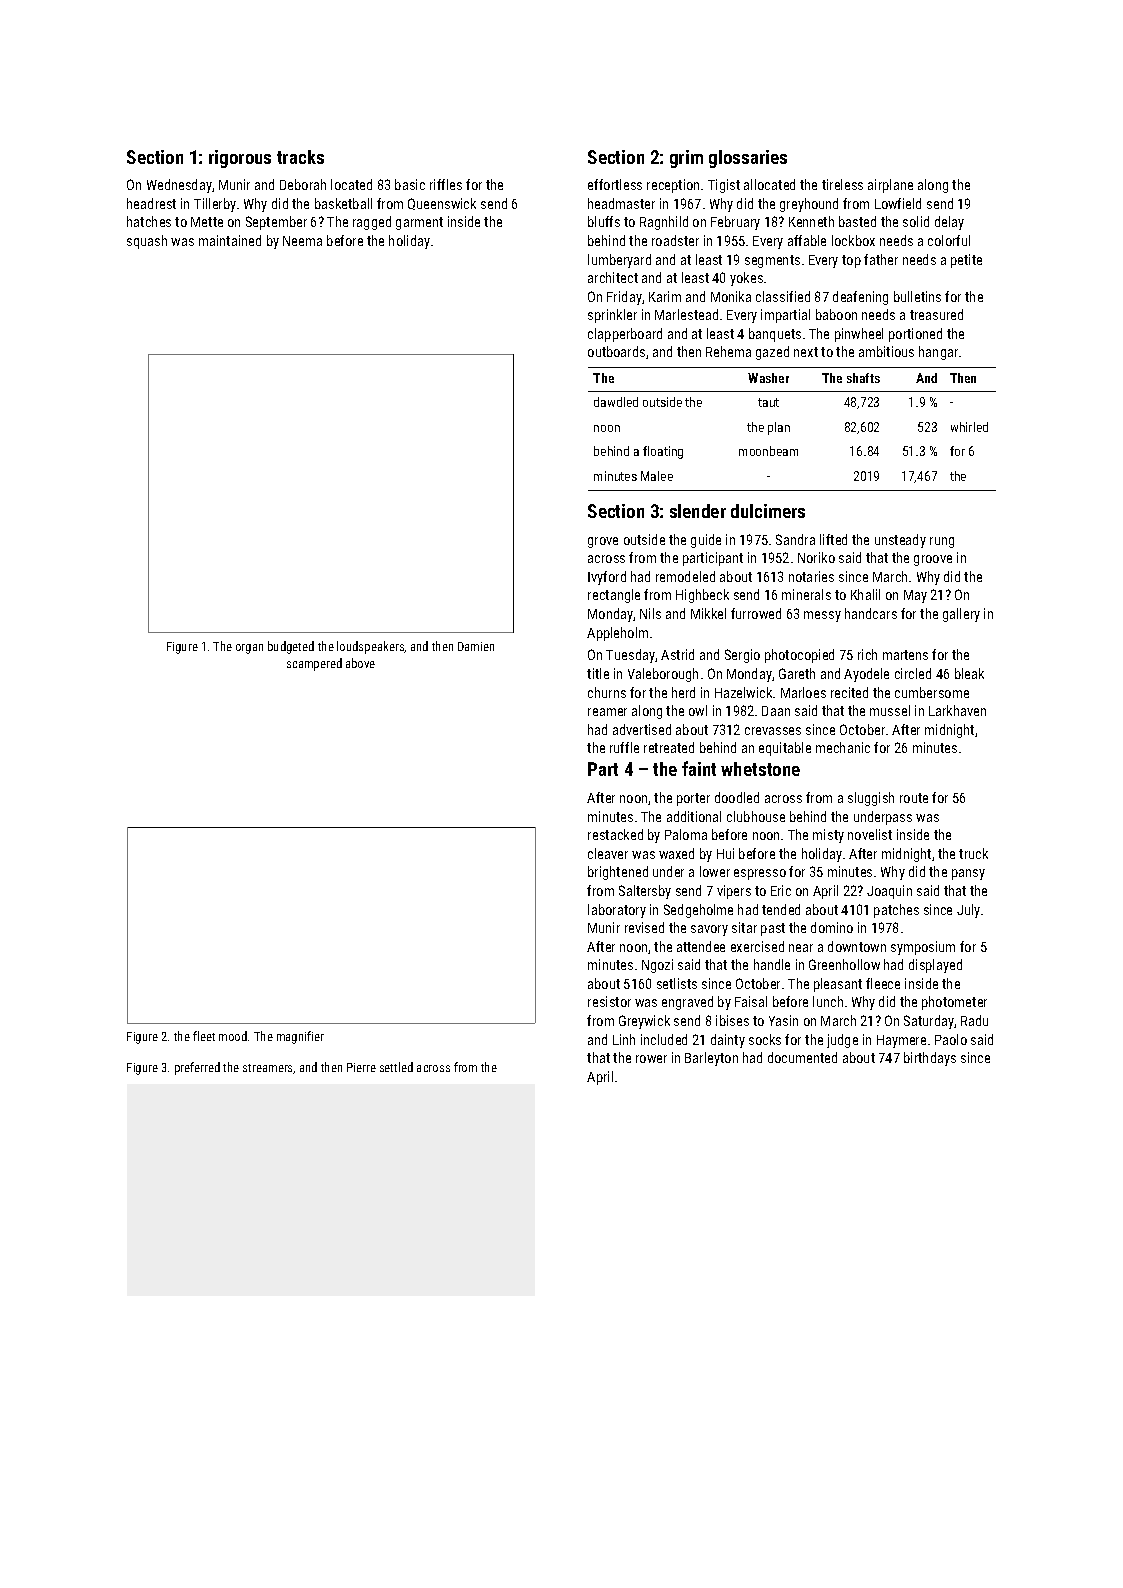 Image resolution: width=1123 pixels, height=1588 pixels. I want to click on tracks, so click(300, 157).
